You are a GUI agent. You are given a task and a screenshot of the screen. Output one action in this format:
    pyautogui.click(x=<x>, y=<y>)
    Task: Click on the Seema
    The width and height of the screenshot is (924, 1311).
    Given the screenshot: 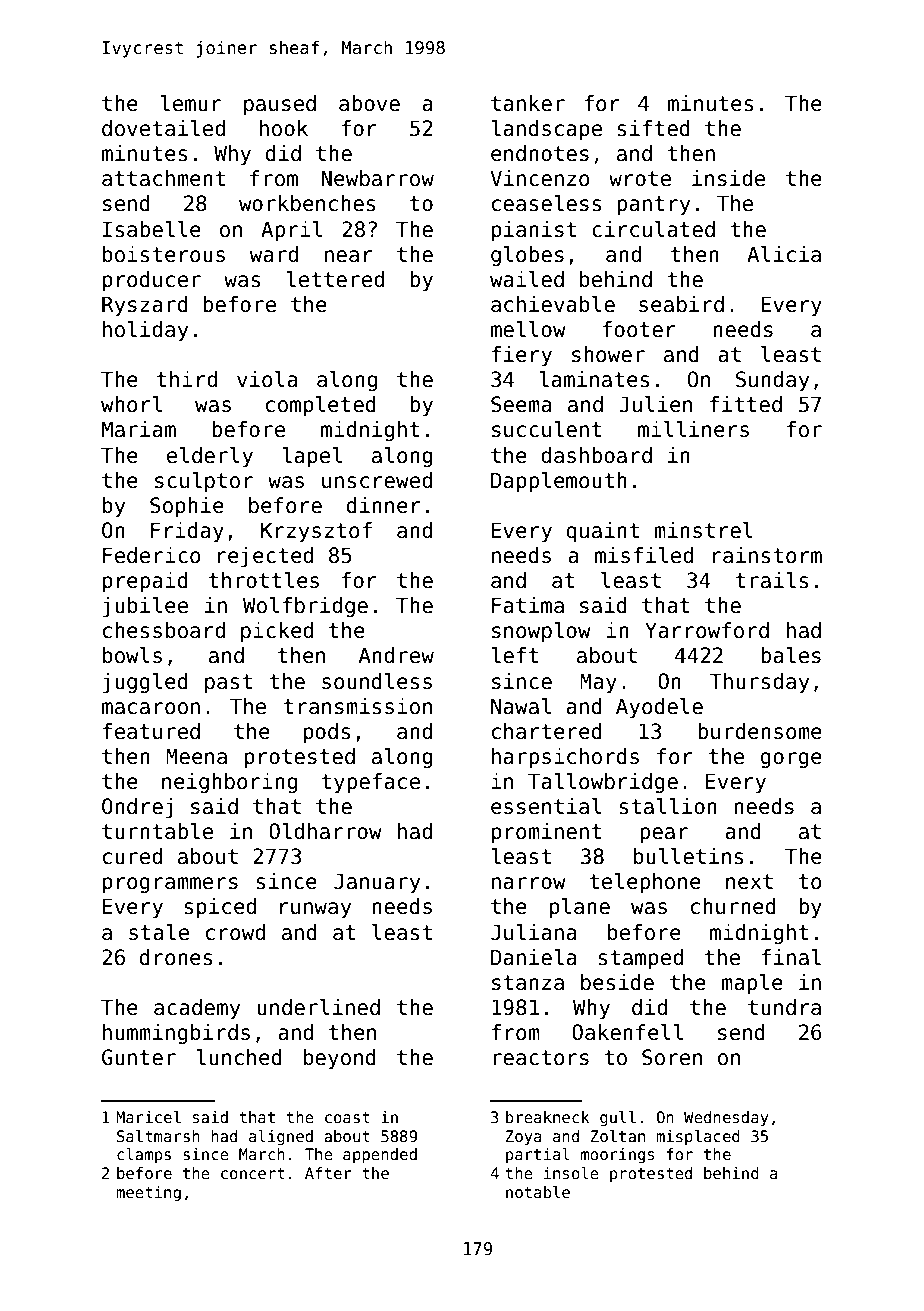 What is the action you would take?
    pyautogui.click(x=521, y=404)
